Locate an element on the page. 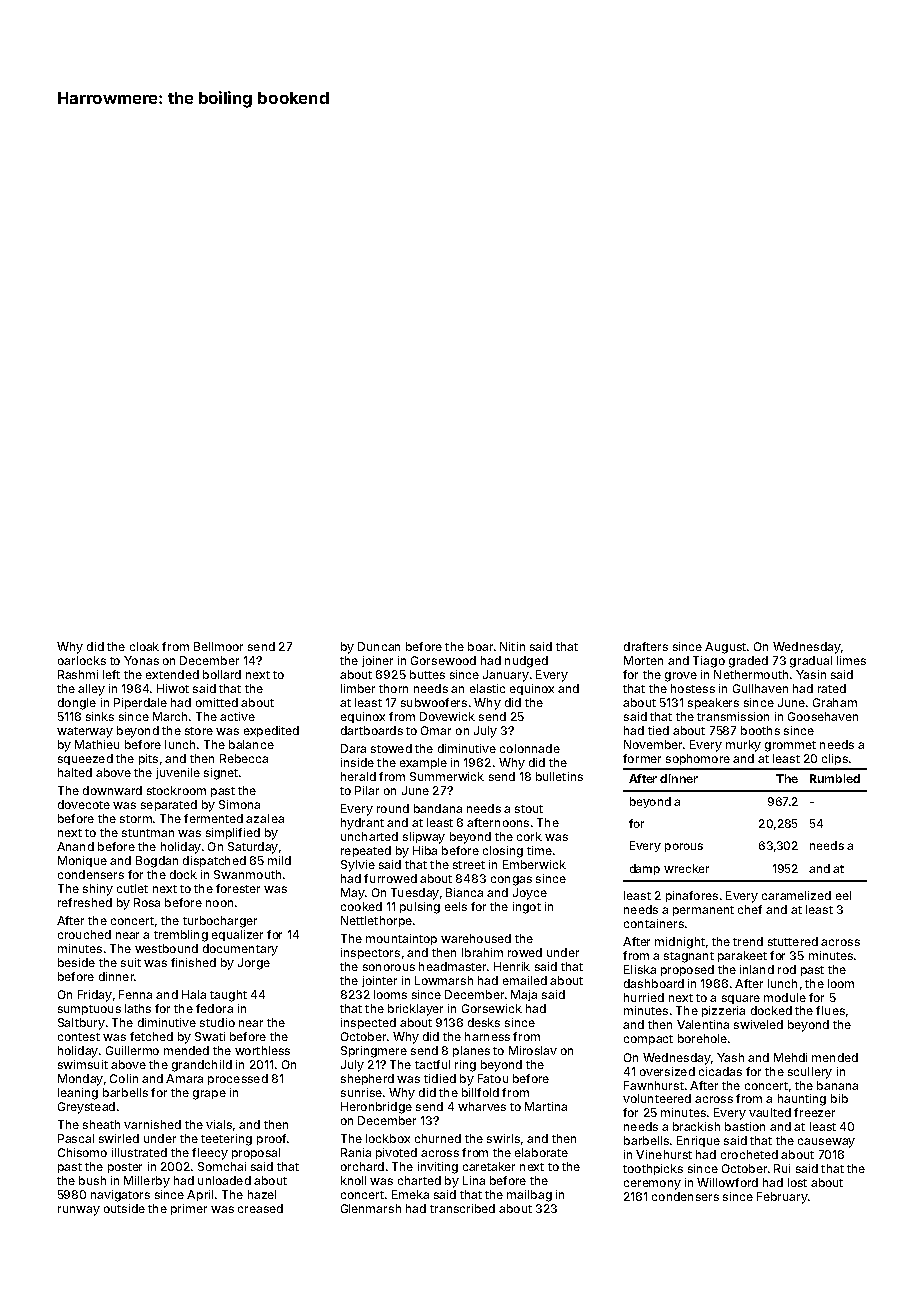 This image has width=924, height=1308. Emeka is located at coordinates (410, 1194).
